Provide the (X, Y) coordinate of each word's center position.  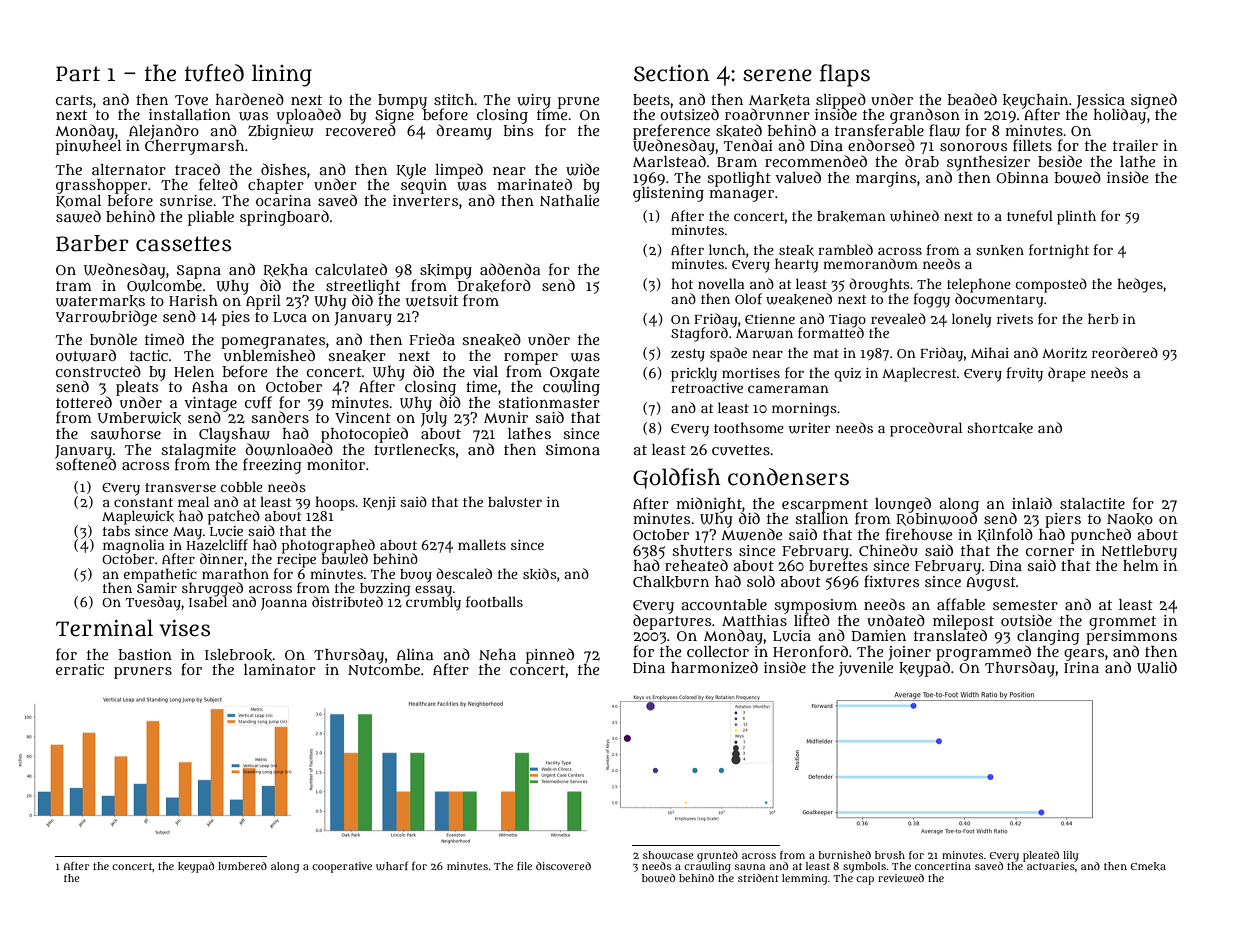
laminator (280, 669)
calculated (351, 269)
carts (74, 100)
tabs (116, 531)
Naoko (1130, 519)
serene (777, 75)
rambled (845, 249)
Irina (1081, 667)
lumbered (242, 866)
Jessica (1101, 101)
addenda (510, 269)
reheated (696, 565)
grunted (717, 856)
